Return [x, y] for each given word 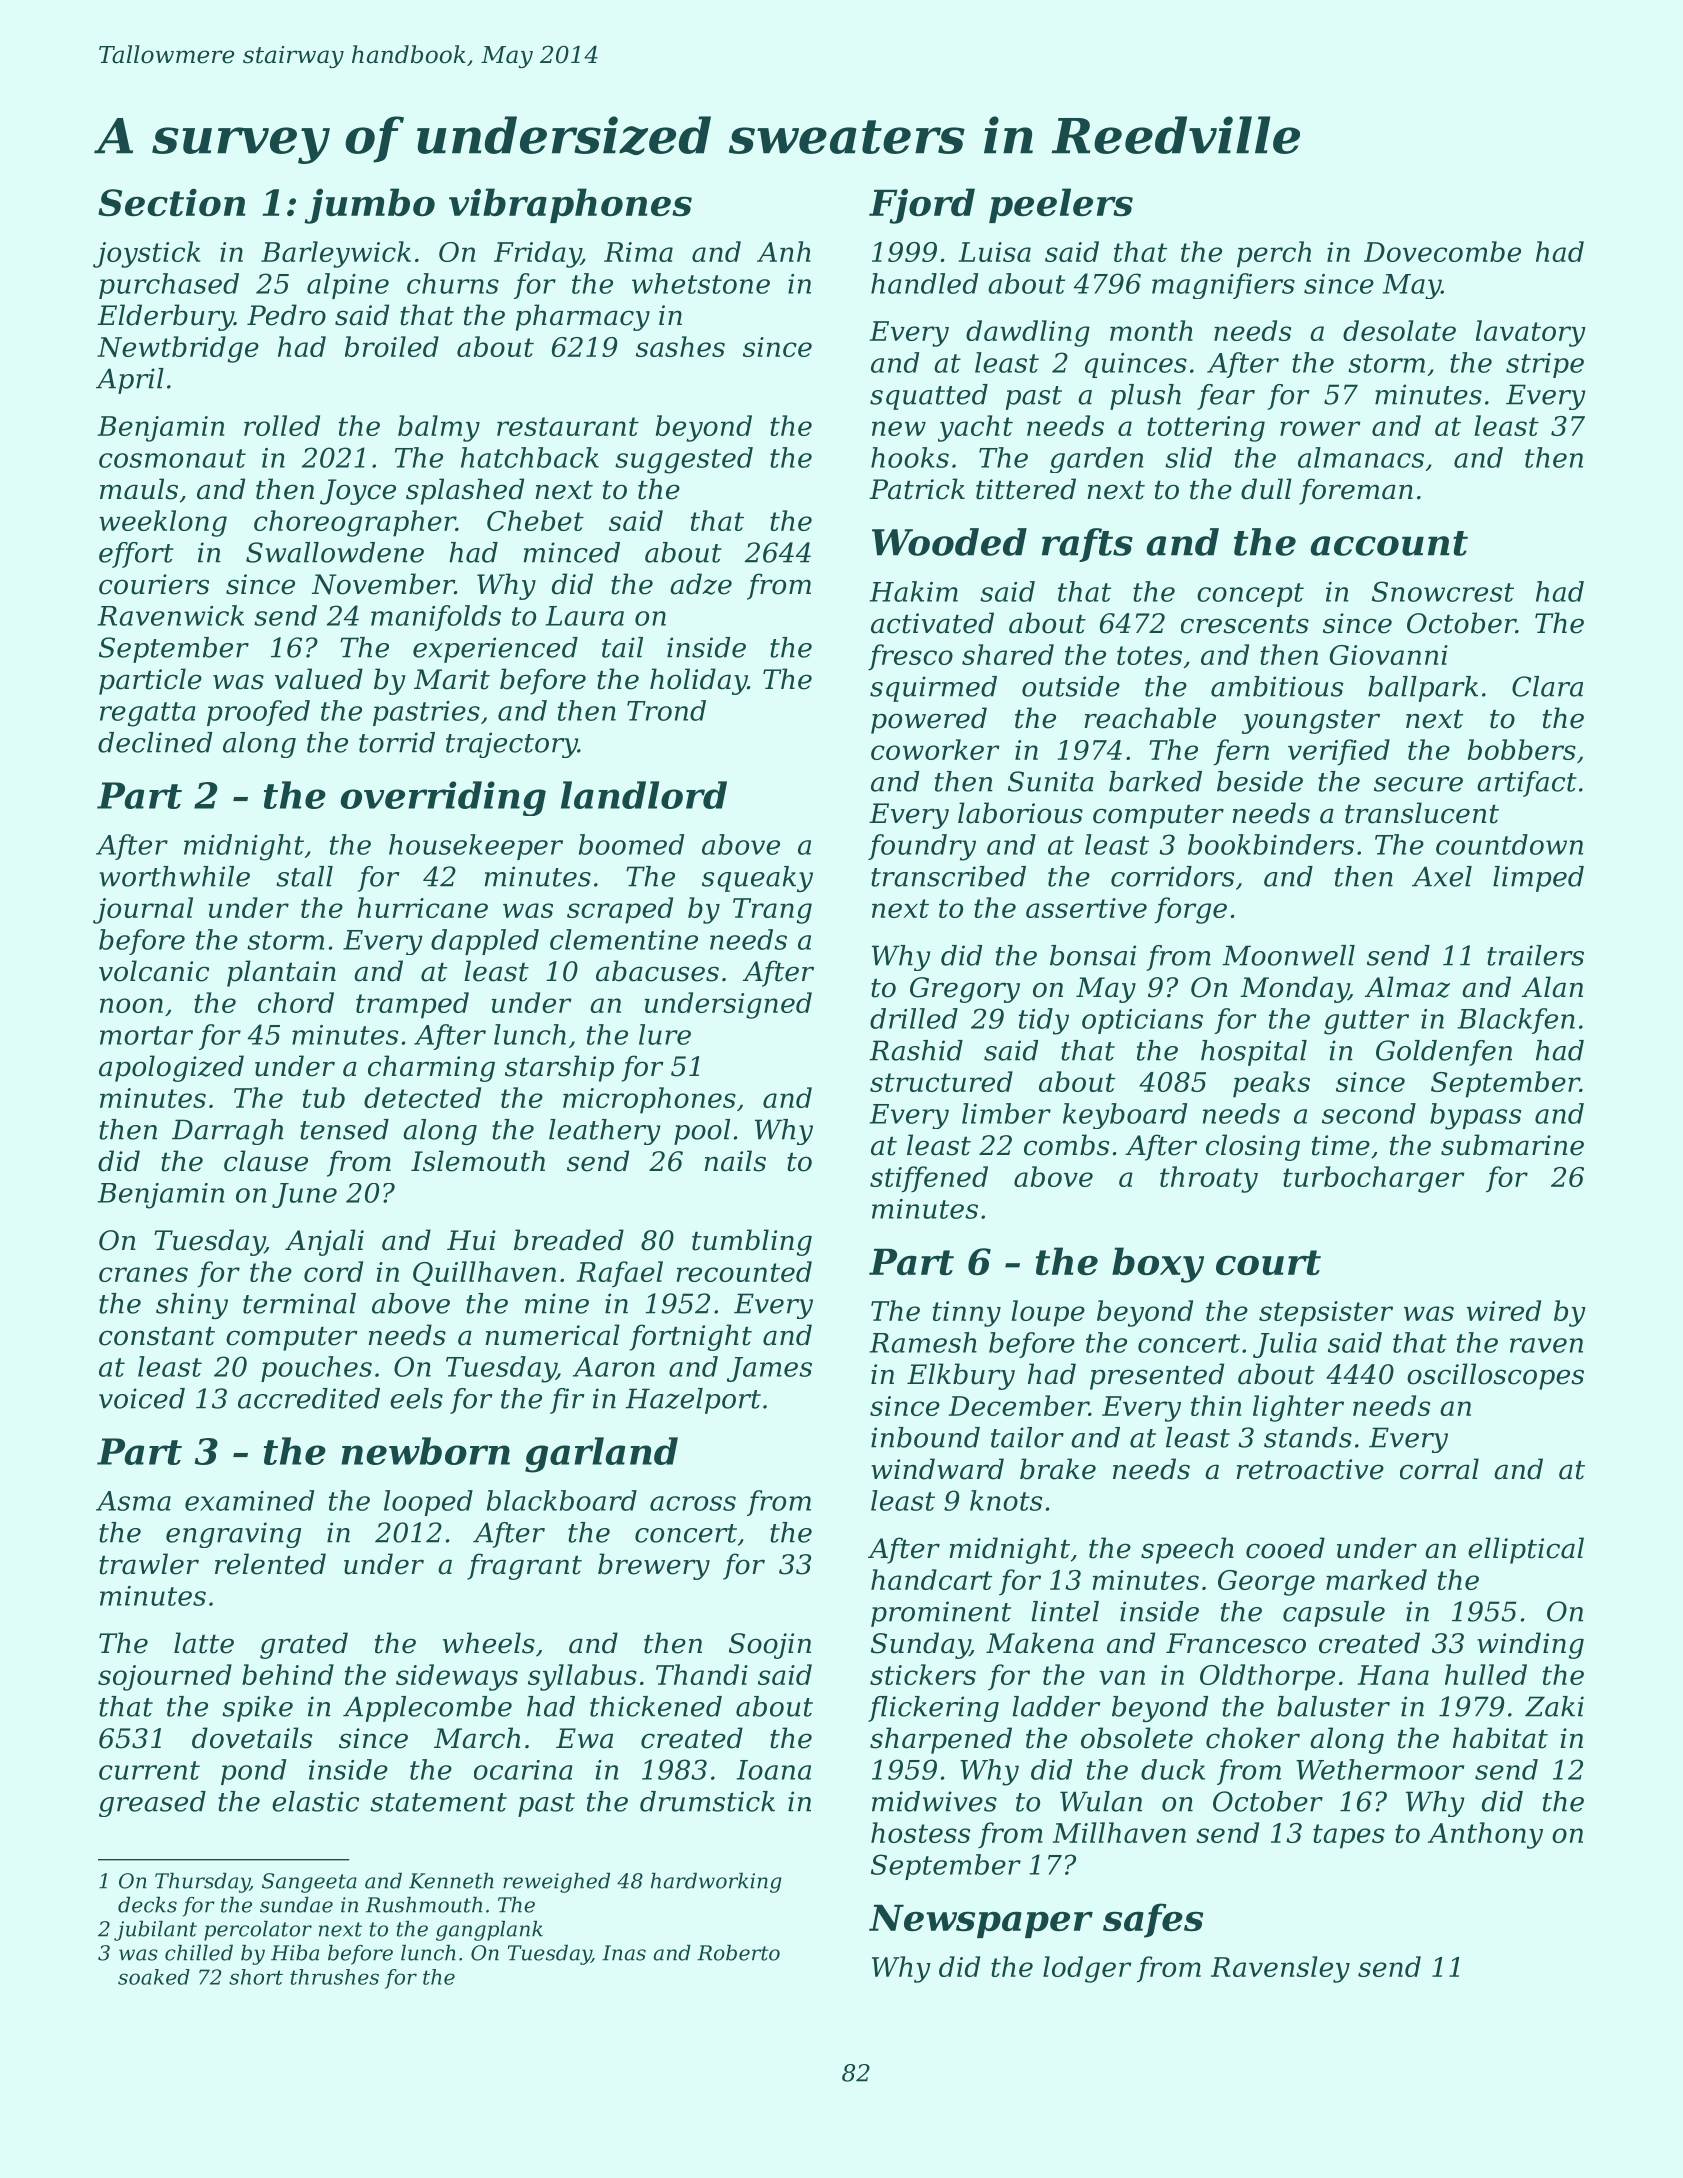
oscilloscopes [1495, 1376]
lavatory [1531, 333]
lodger [1087, 1969]
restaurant [568, 426]
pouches [316, 1369]
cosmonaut [172, 458]
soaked [154, 1977]
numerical [552, 1335]
